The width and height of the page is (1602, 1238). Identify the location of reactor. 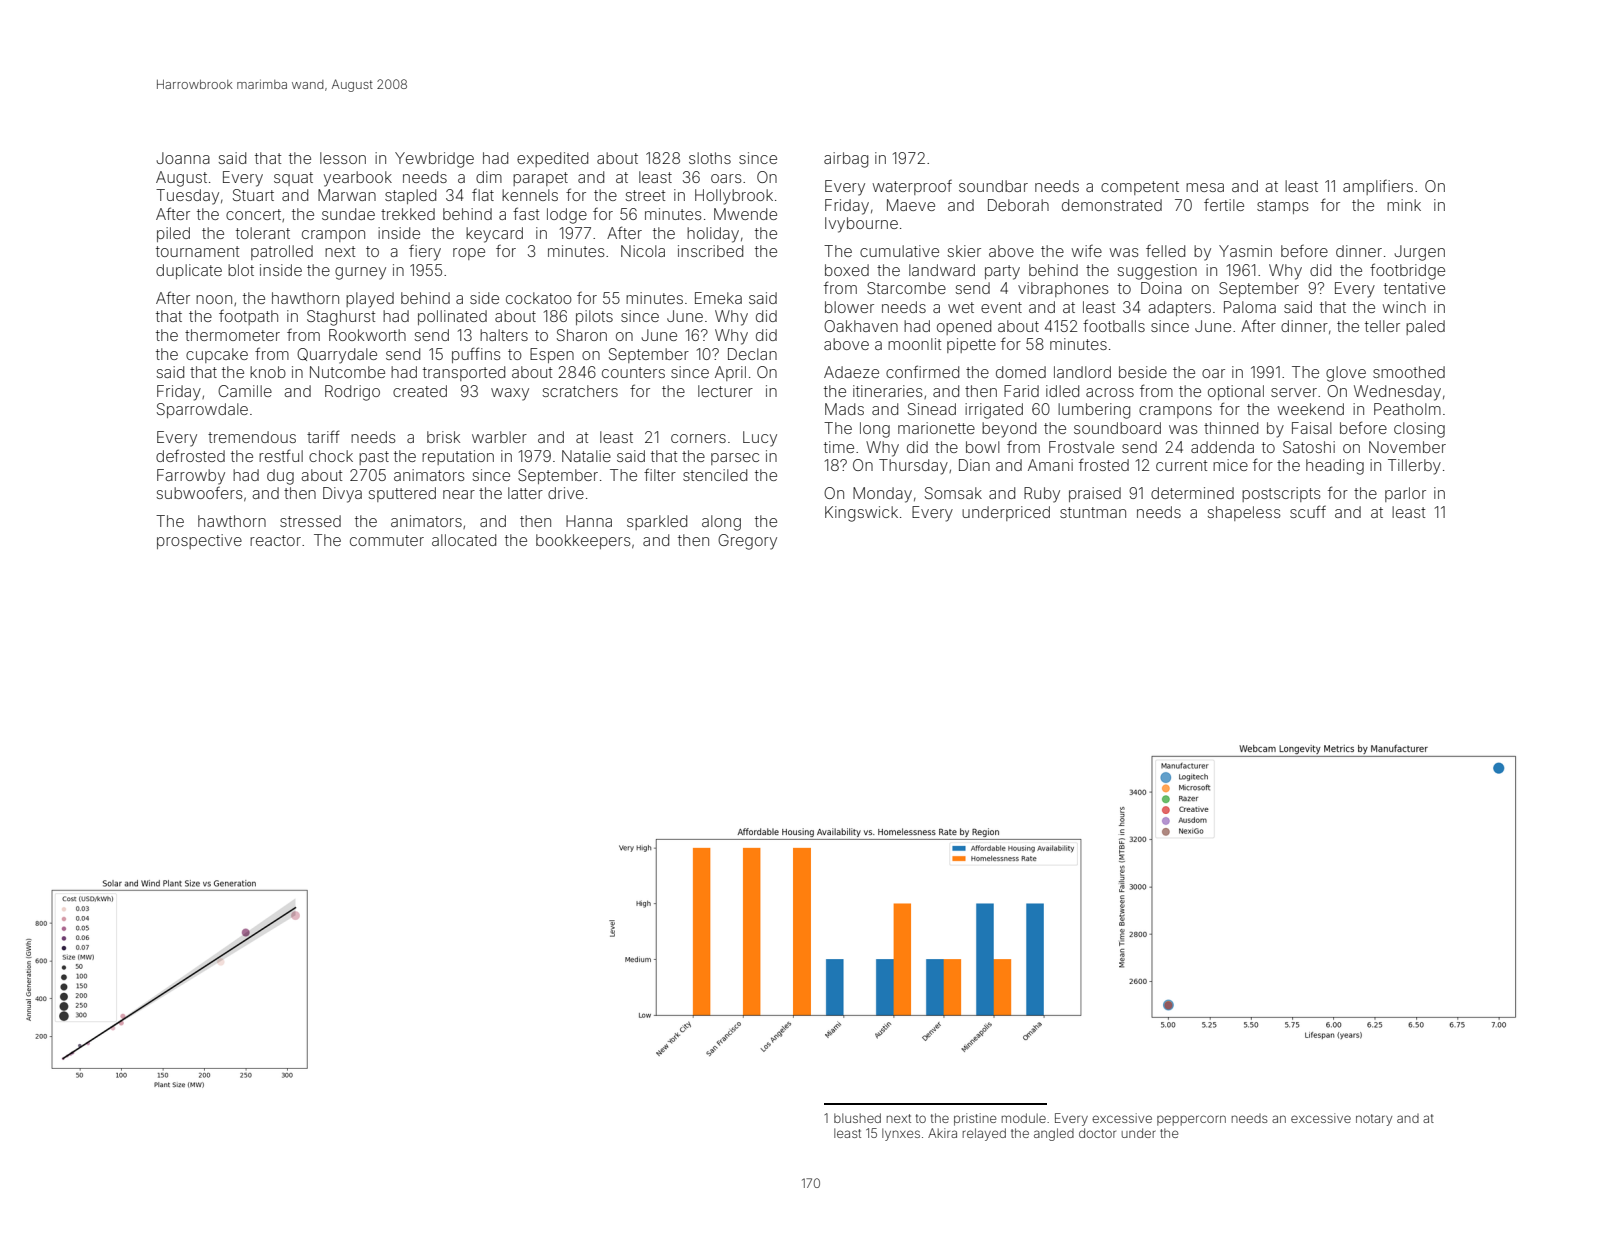
(275, 540).
